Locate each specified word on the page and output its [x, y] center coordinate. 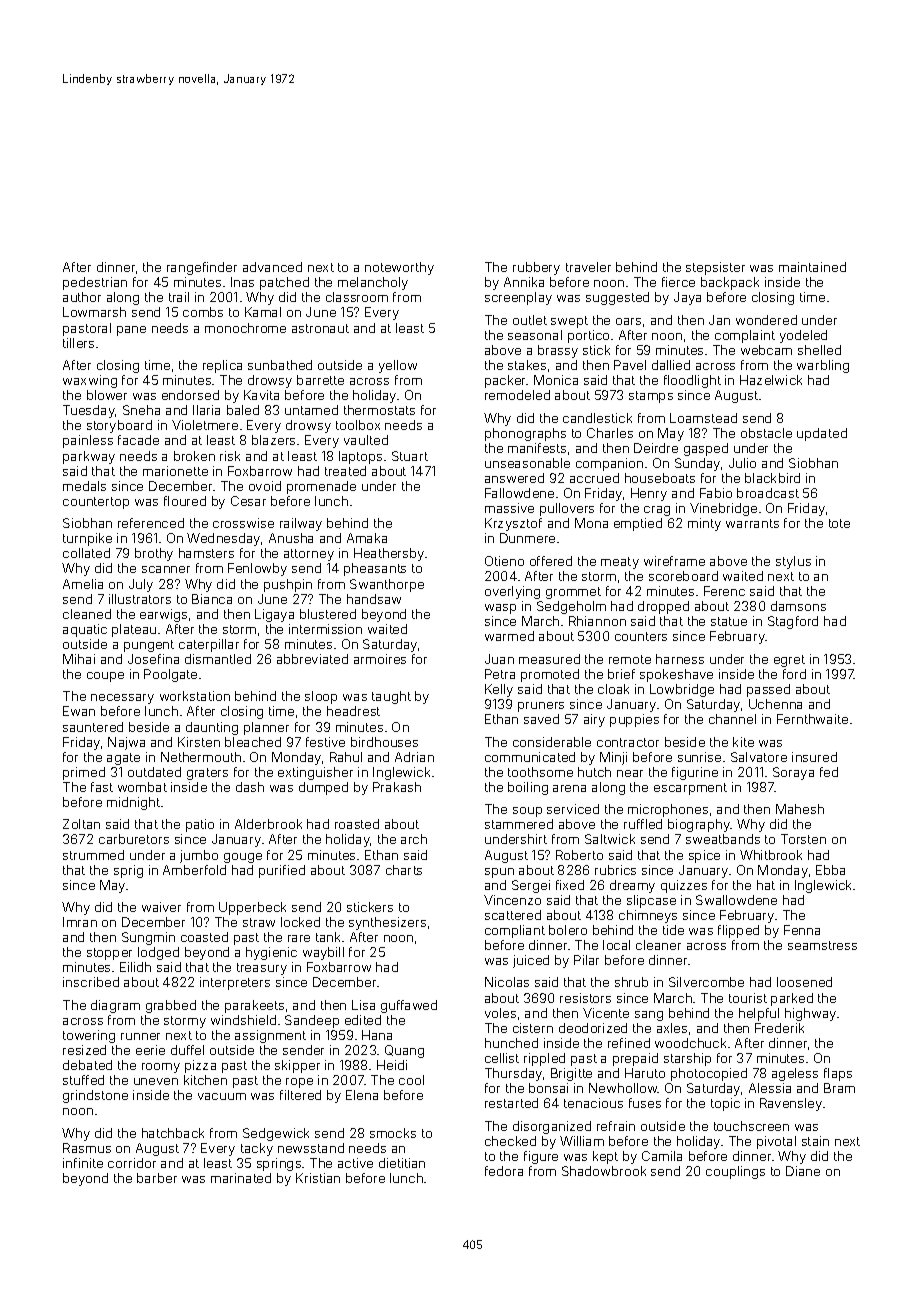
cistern [533, 1028]
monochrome [245, 328]
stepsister [715, 268]
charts [404, 870]
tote [839, 523]
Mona [591, 523]
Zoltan [81, 824]
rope [299, 1083]
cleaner [658, 945]
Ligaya [274, 615]
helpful [759, 1014]
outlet [530, 320]
